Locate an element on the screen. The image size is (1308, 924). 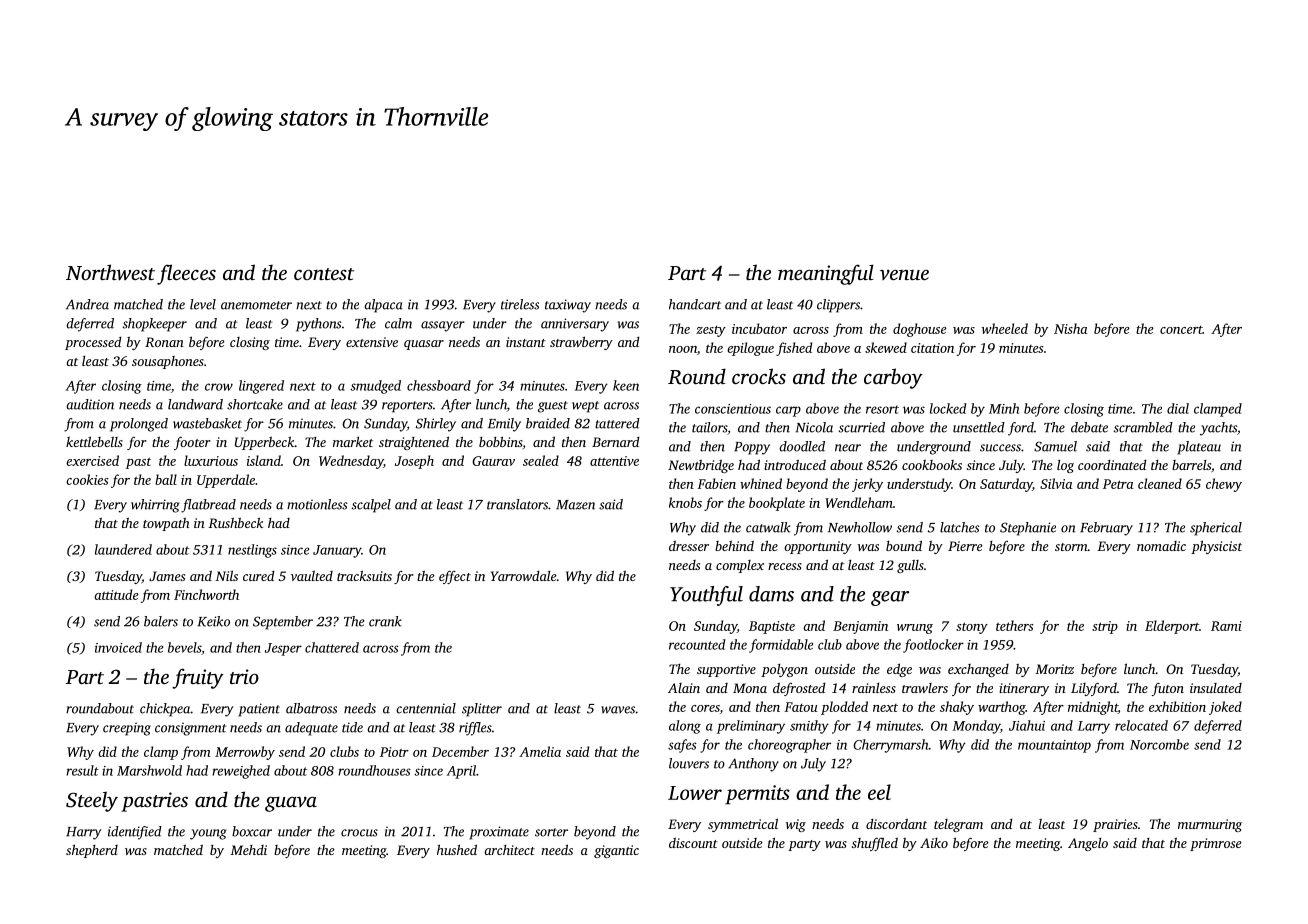
proximate is located at coordinates (499, 833).
